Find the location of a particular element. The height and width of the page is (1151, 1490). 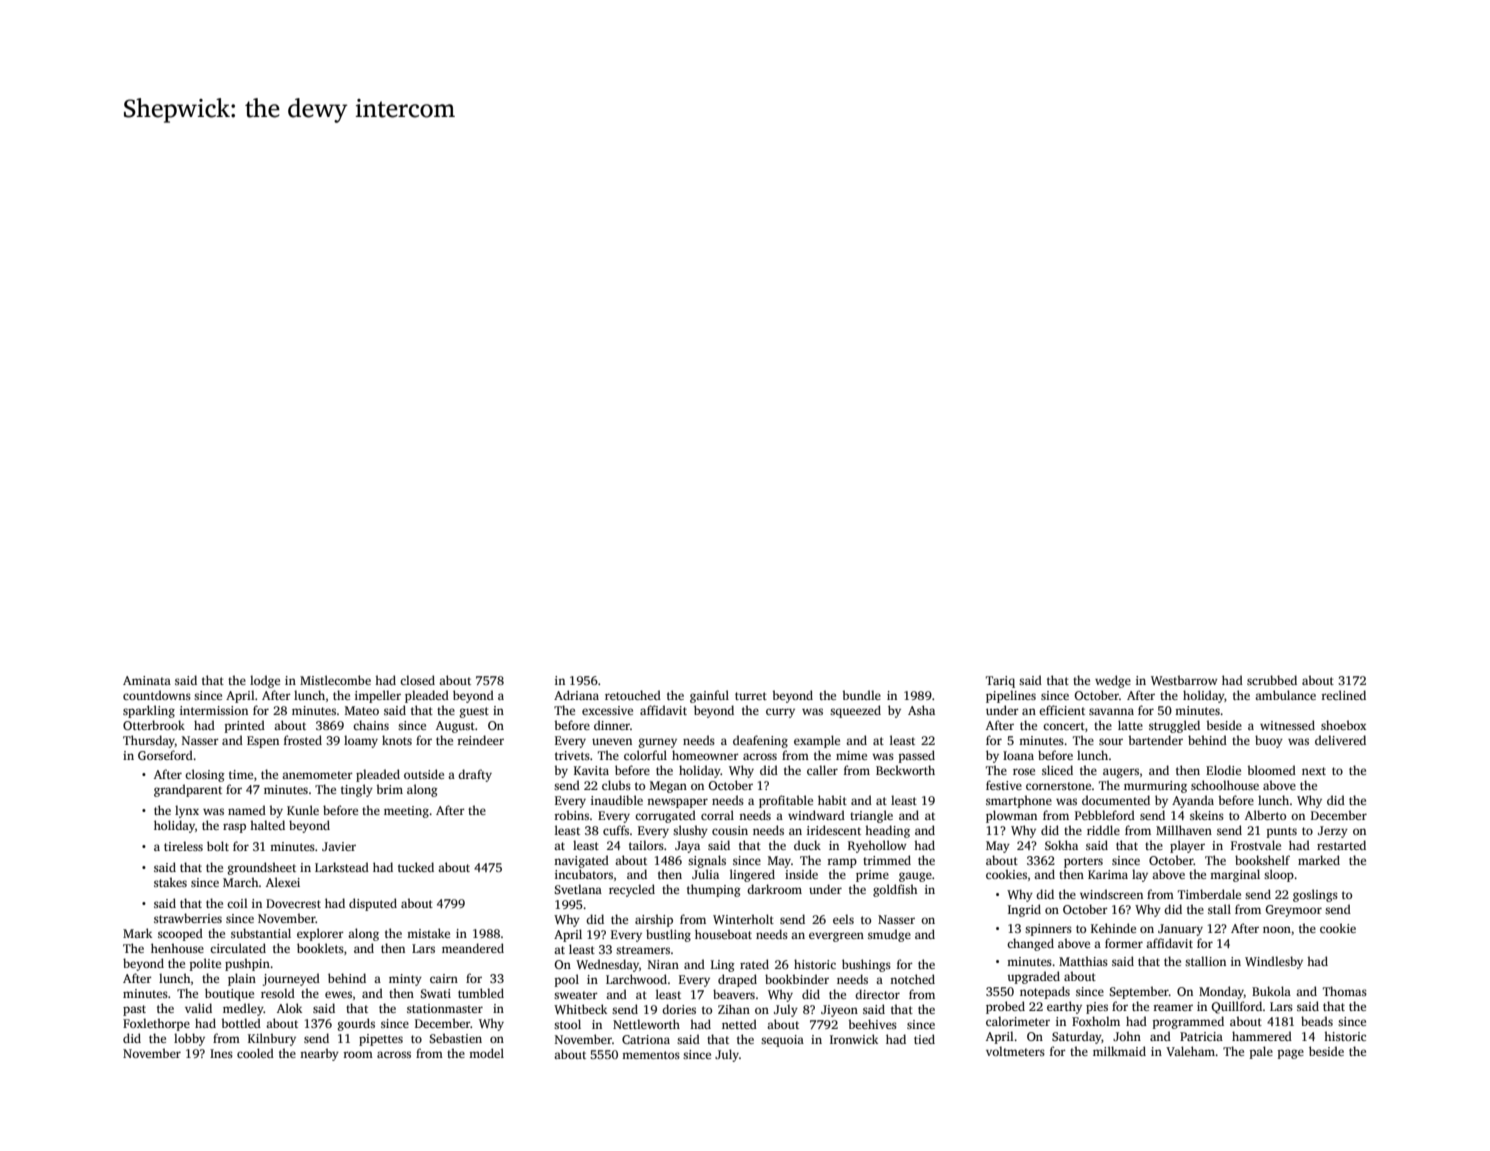

Tariq is located at coordinates (1000, 682).
